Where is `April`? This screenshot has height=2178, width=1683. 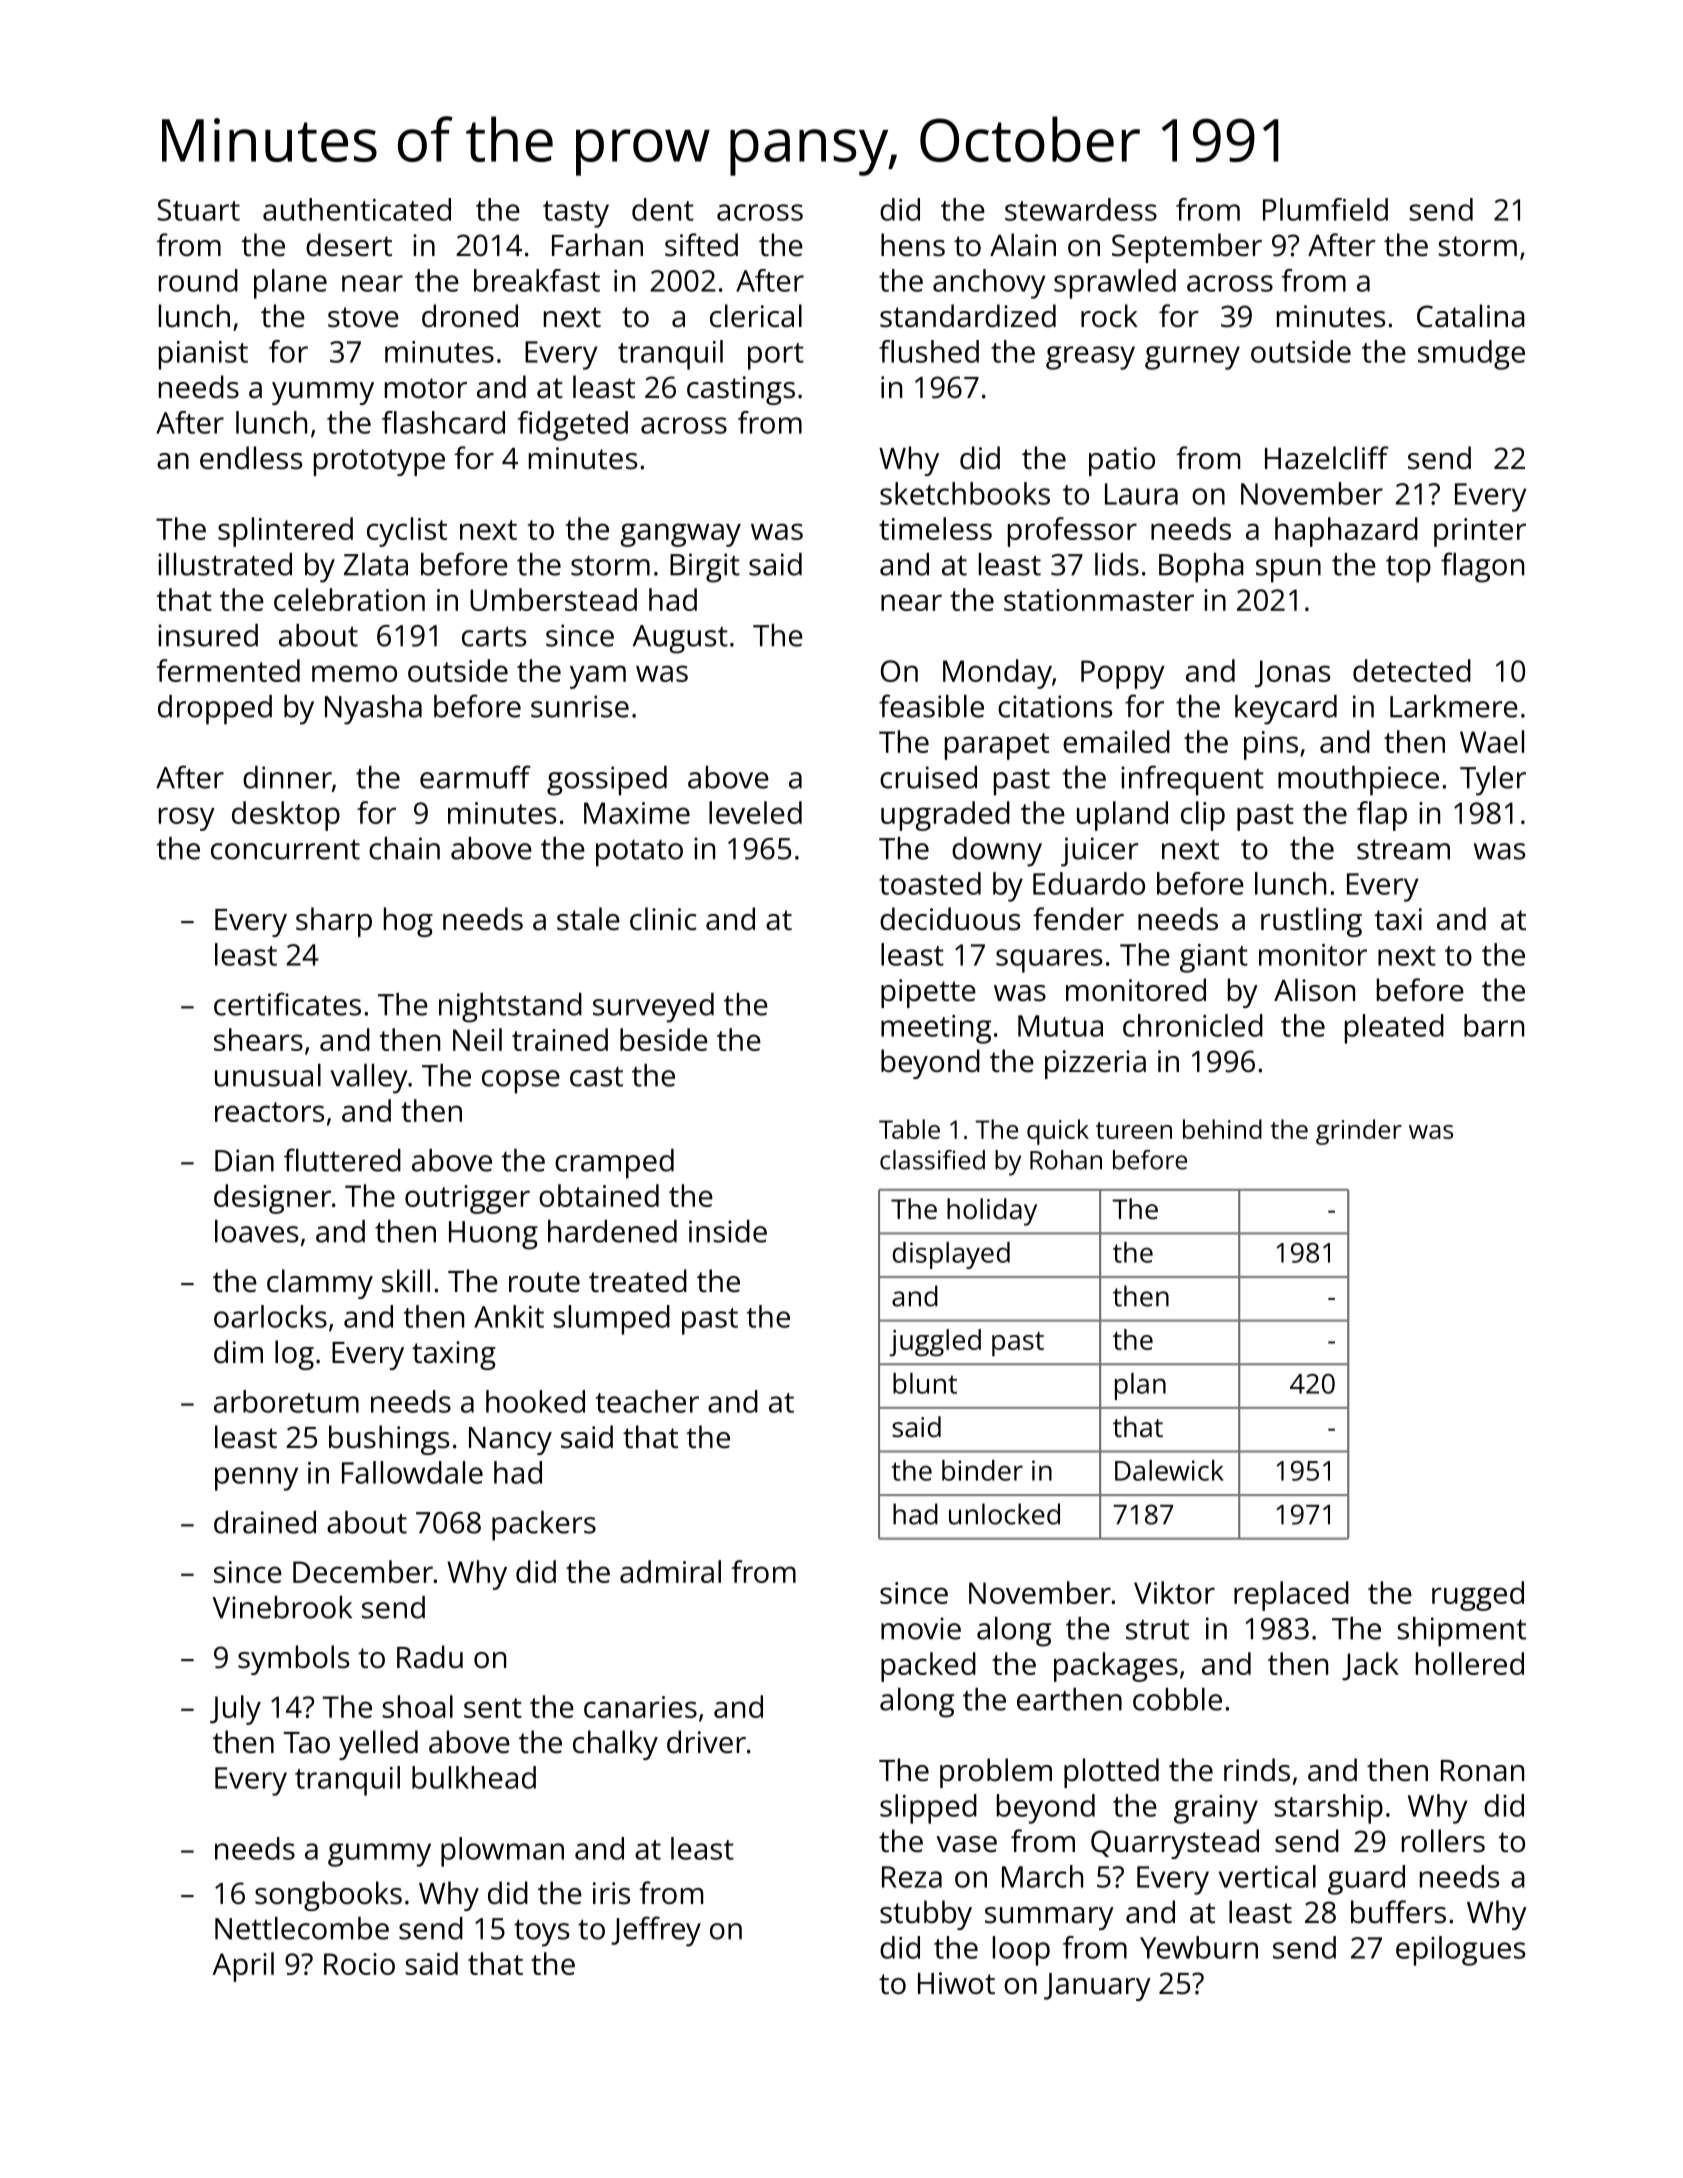
April is located at coordinates (243, 1967).
